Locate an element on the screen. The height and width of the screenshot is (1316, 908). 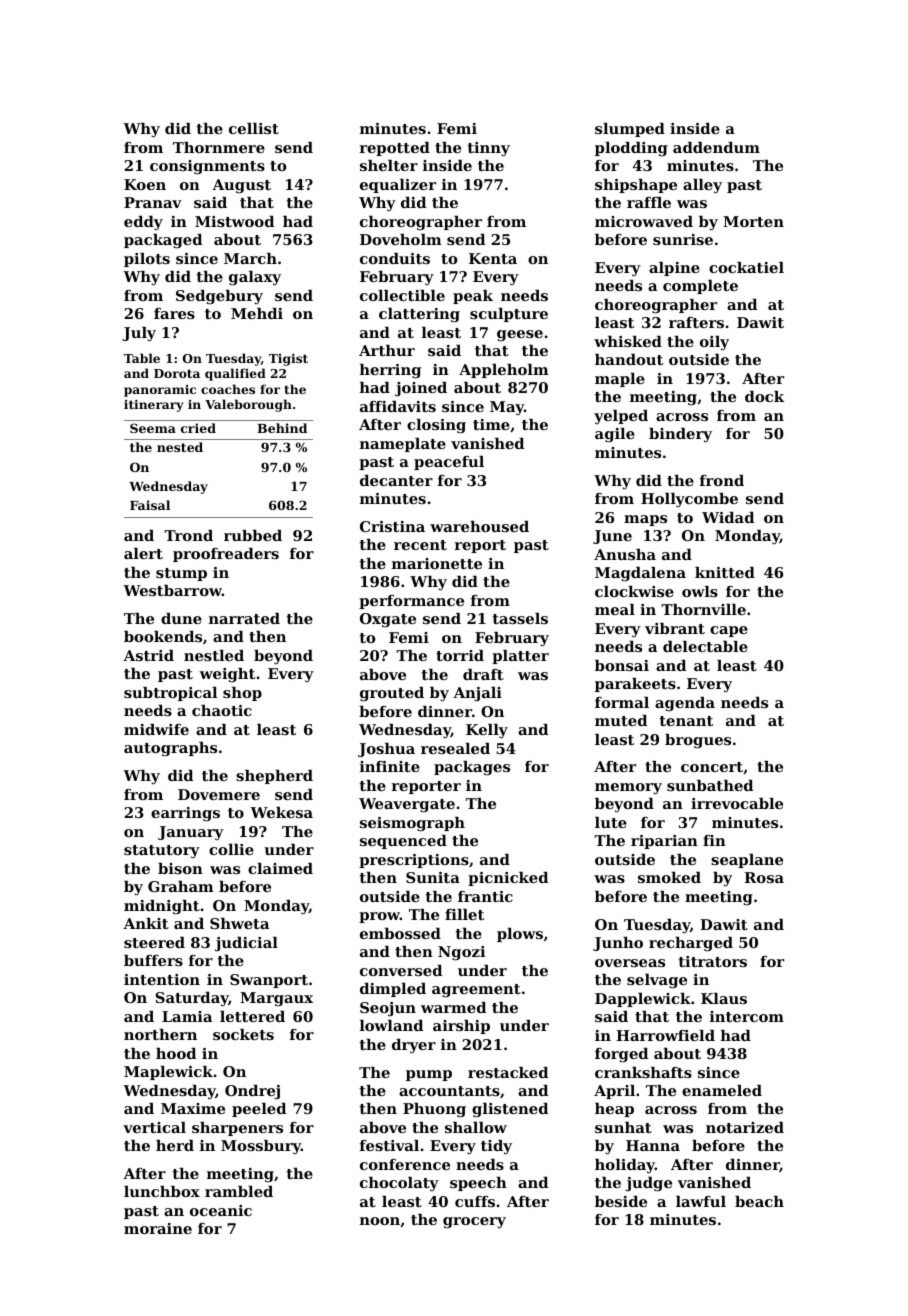
Koen is located at coordinates (145, 184).
